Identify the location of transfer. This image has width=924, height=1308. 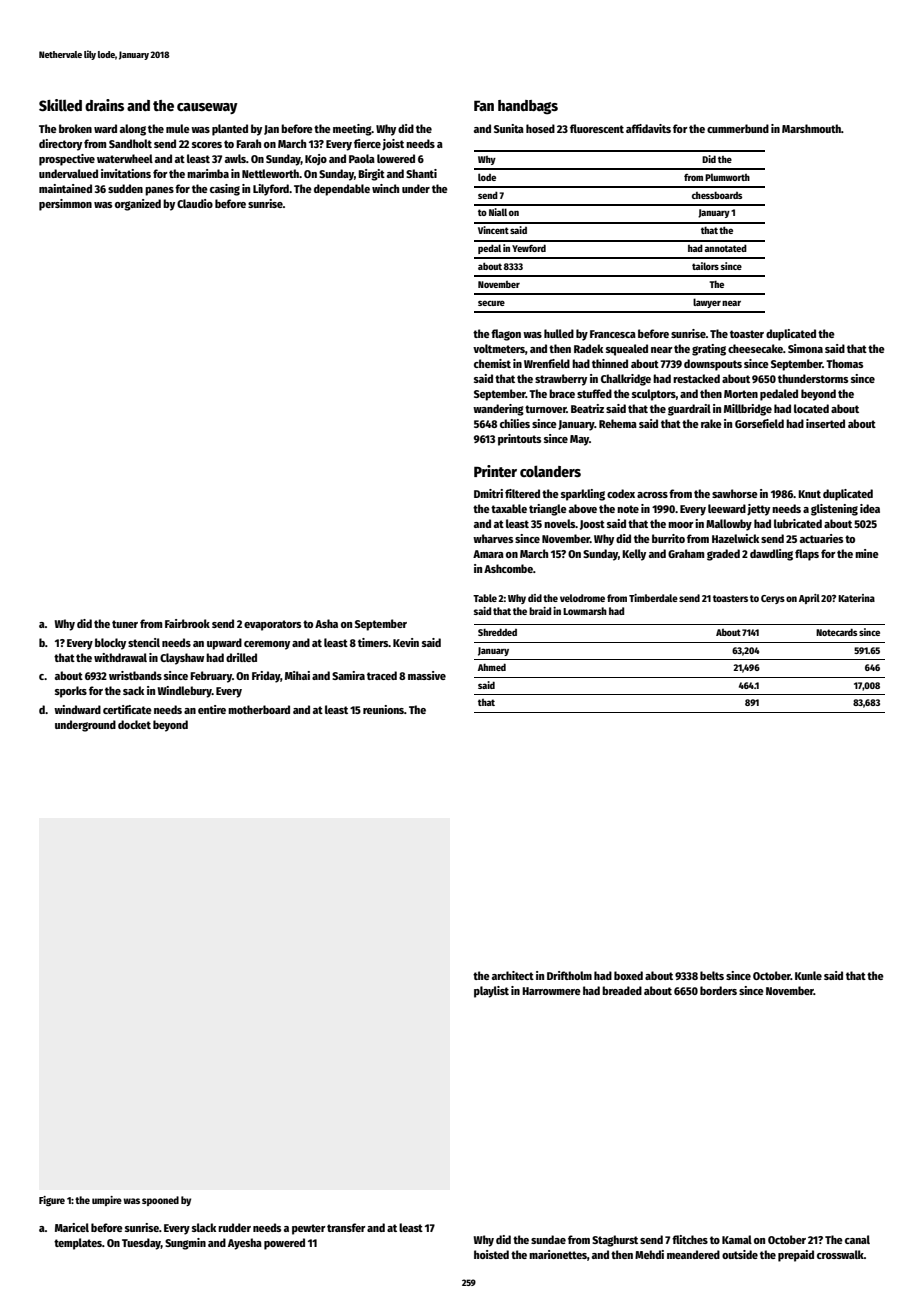
(346, 1227).
